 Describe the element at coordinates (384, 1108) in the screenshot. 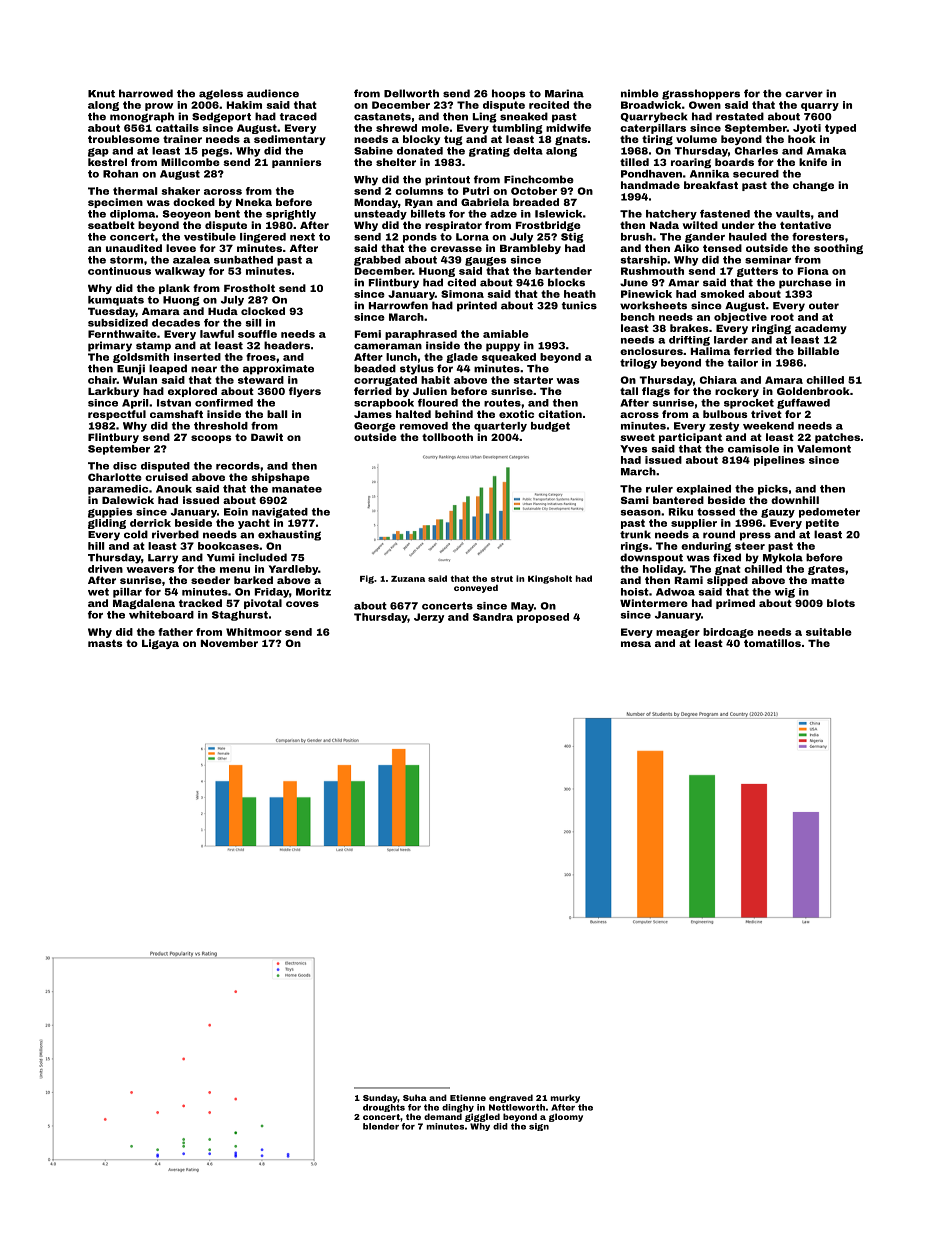

I see `droughts` at that location.
